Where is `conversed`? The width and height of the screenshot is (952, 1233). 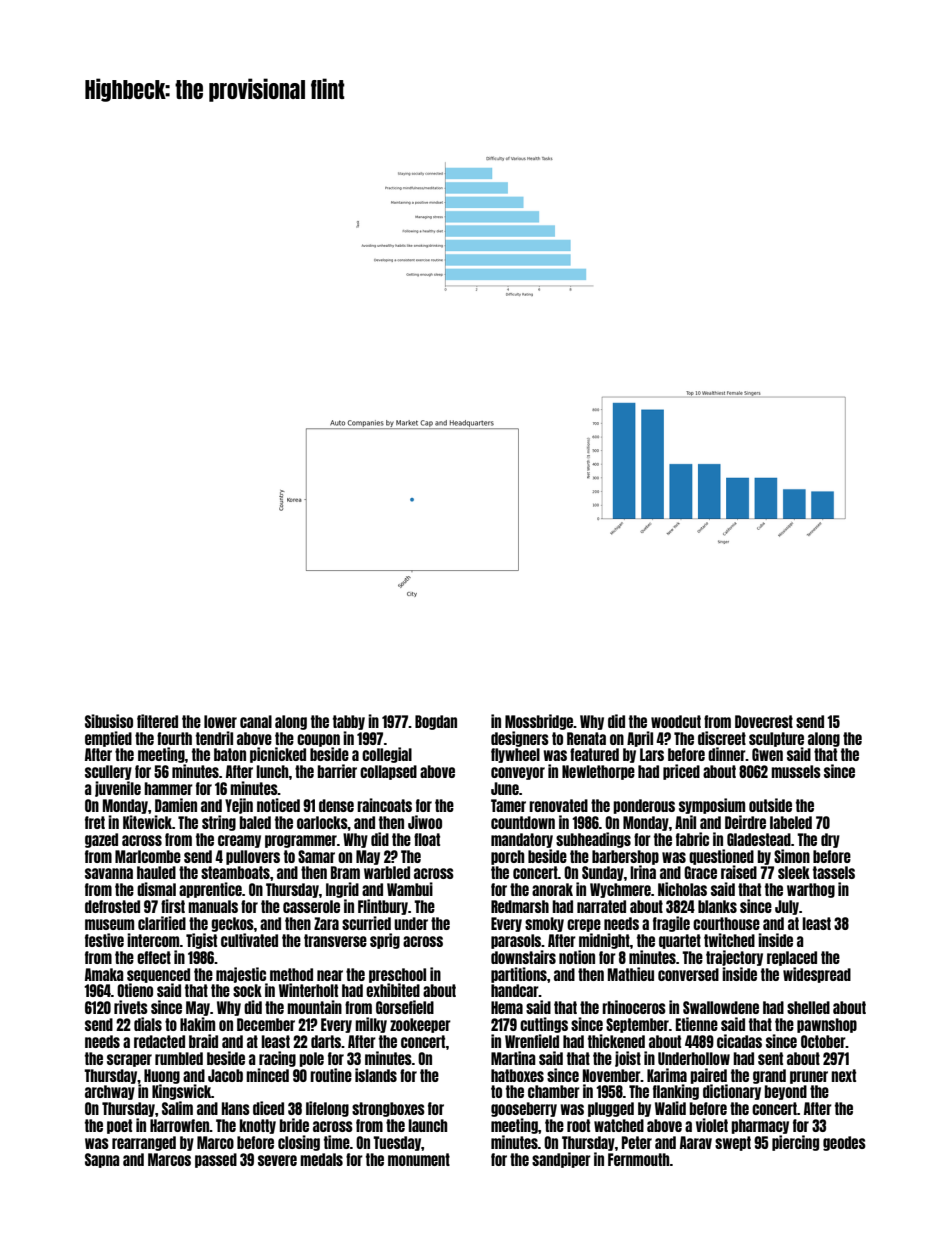 conversed is located at coordinates (688, 974).
